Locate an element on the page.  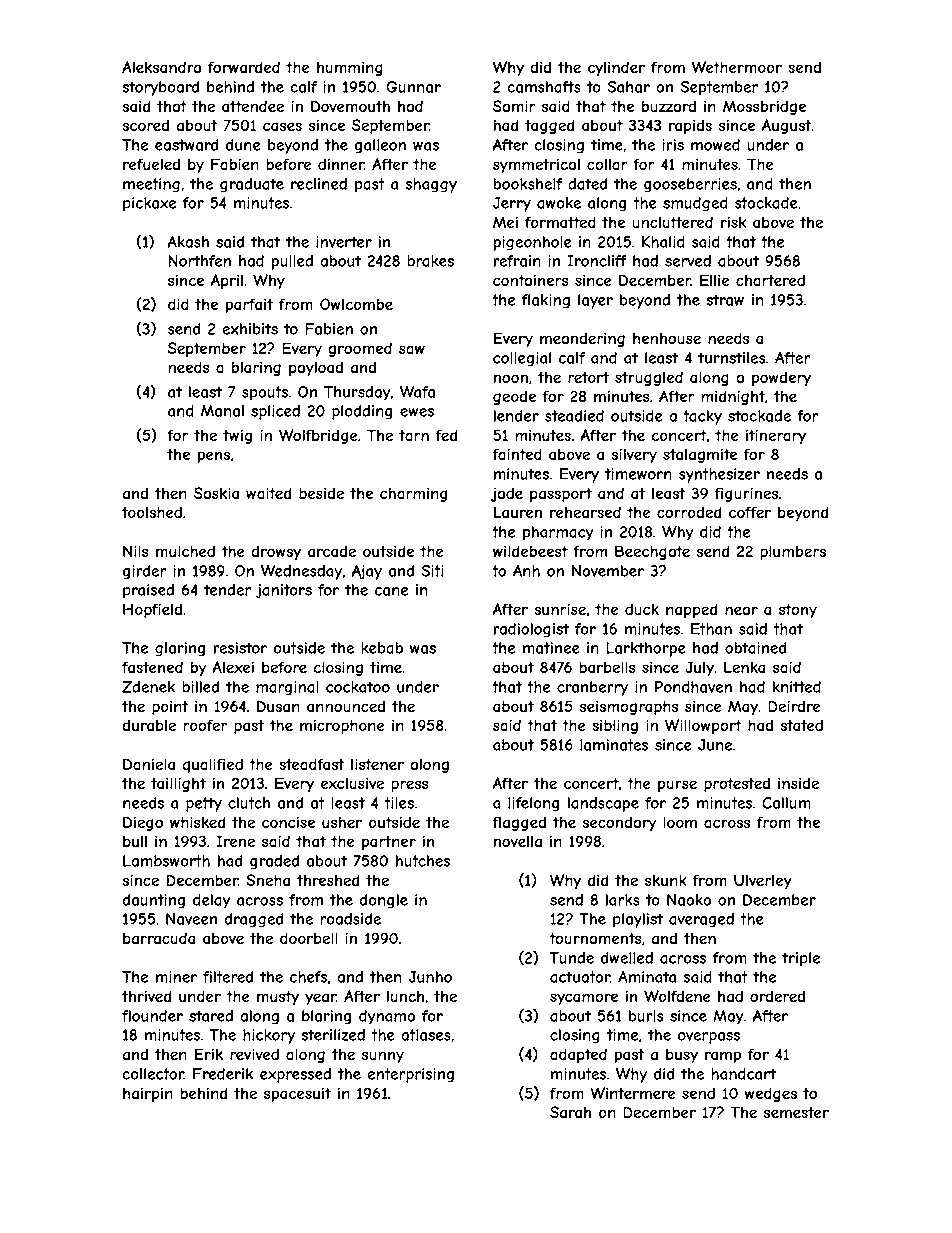
risk is located at coordinates (734, 222).
